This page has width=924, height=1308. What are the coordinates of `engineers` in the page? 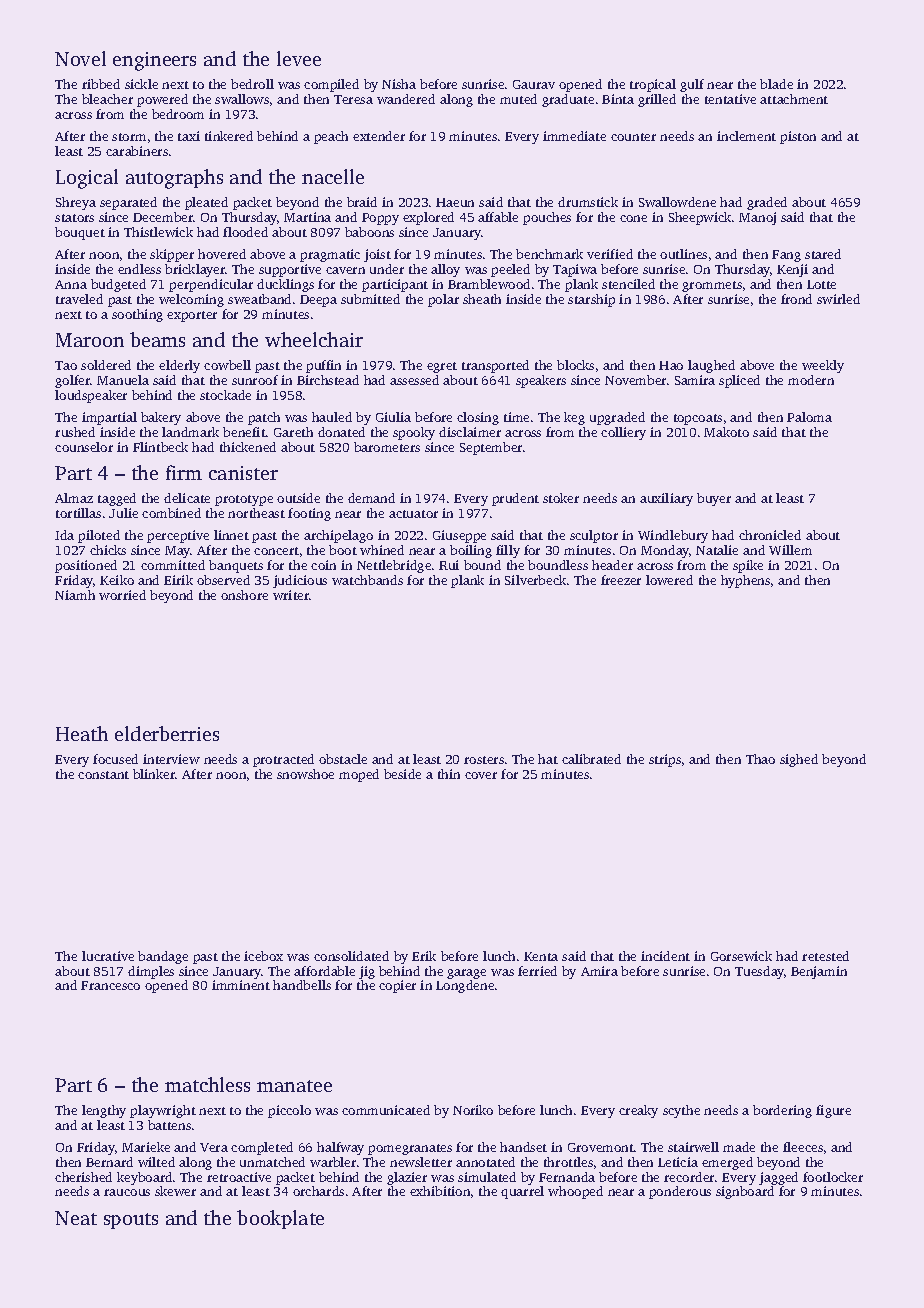 It's located at (154, 61).
